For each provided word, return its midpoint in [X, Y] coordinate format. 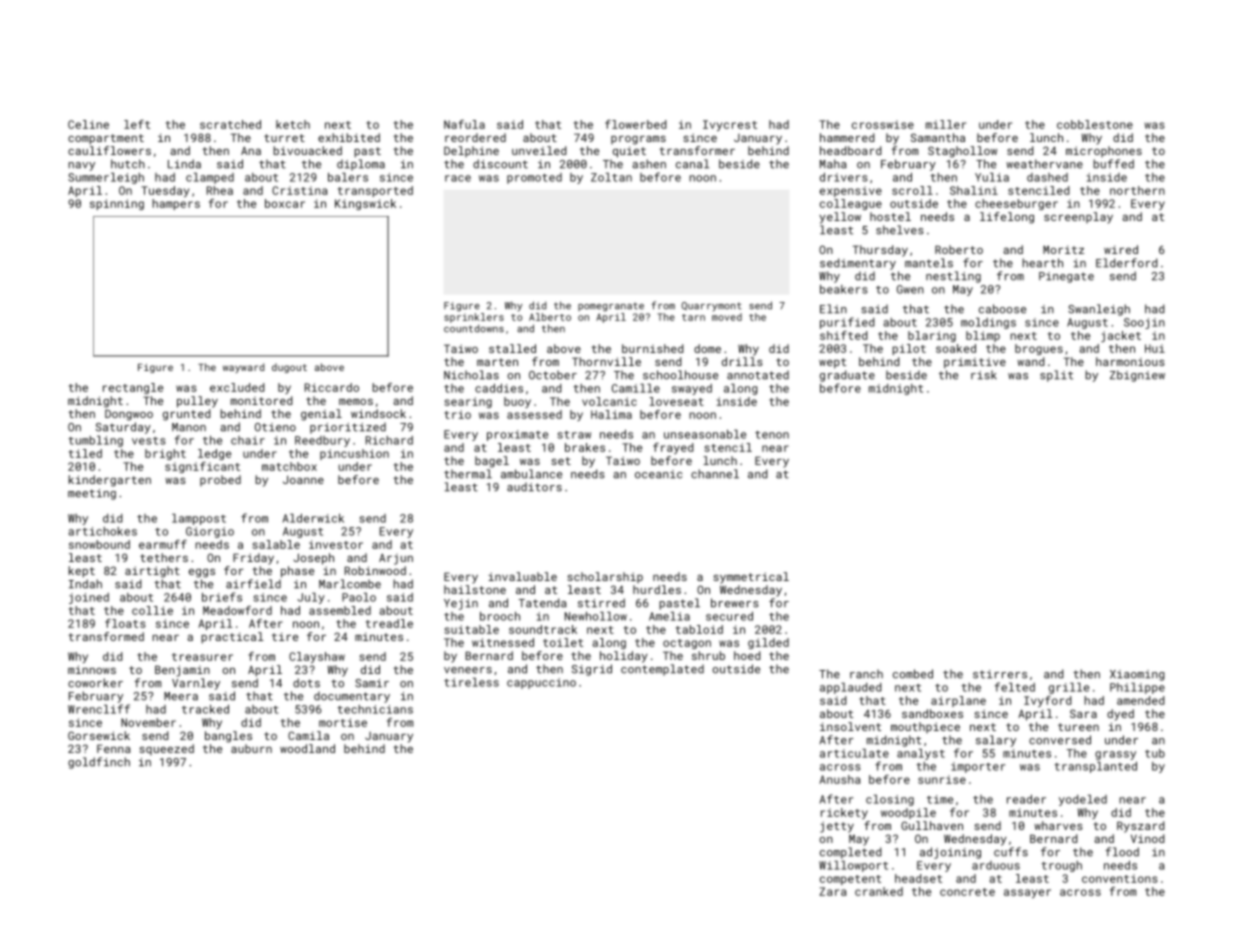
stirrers [1000, 674]
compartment [106, 139]
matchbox [289, 466]
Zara [832, 891]
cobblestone [1095, 124]
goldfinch [99, 763]
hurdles [657, 589]
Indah [85, 584]
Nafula [464, 124]
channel [715, 474]
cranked [879, 891]
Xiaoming [1137, 675]
